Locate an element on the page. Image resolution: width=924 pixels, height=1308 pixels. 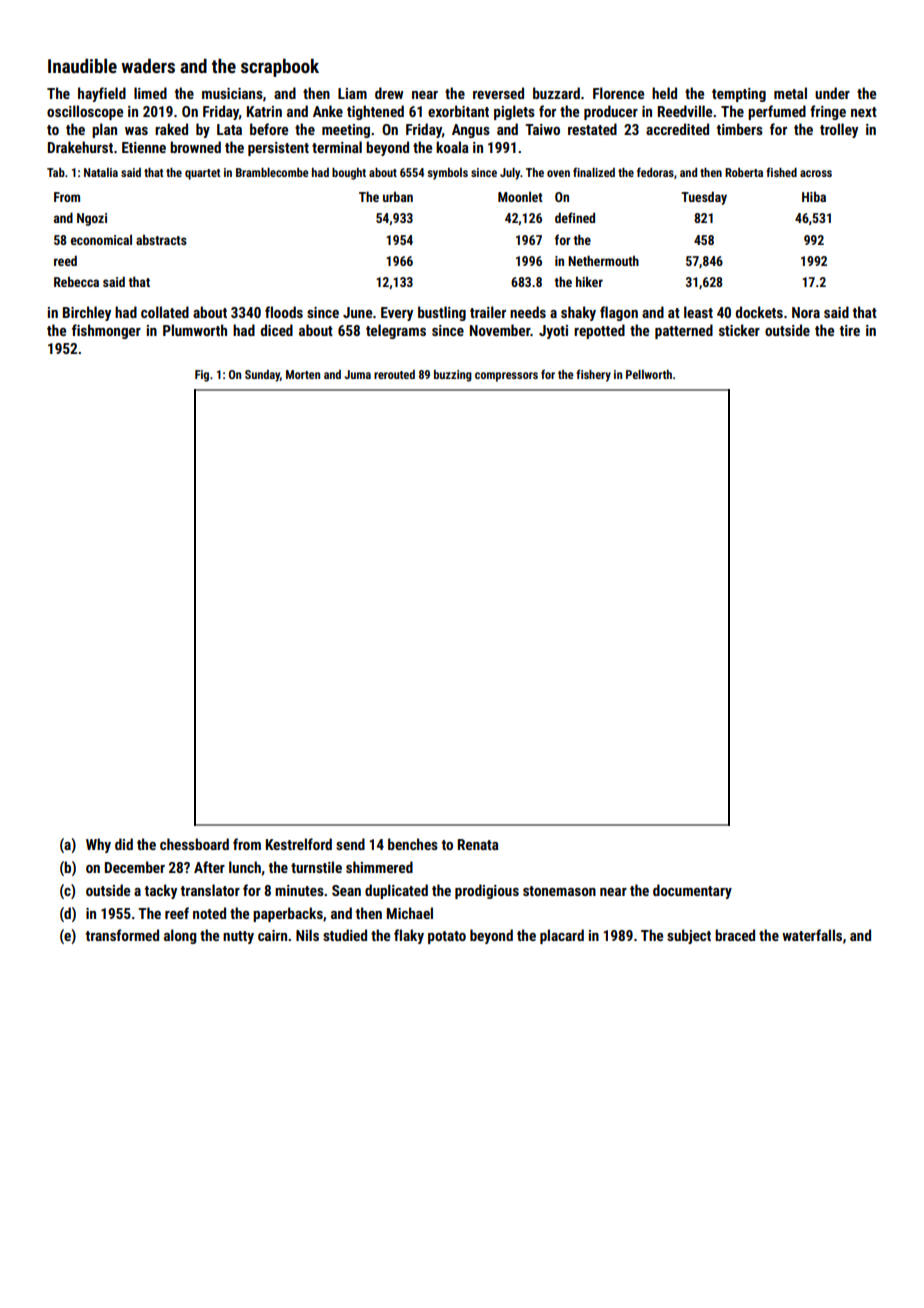
scrapbook is located at coordinates (280, 68).
